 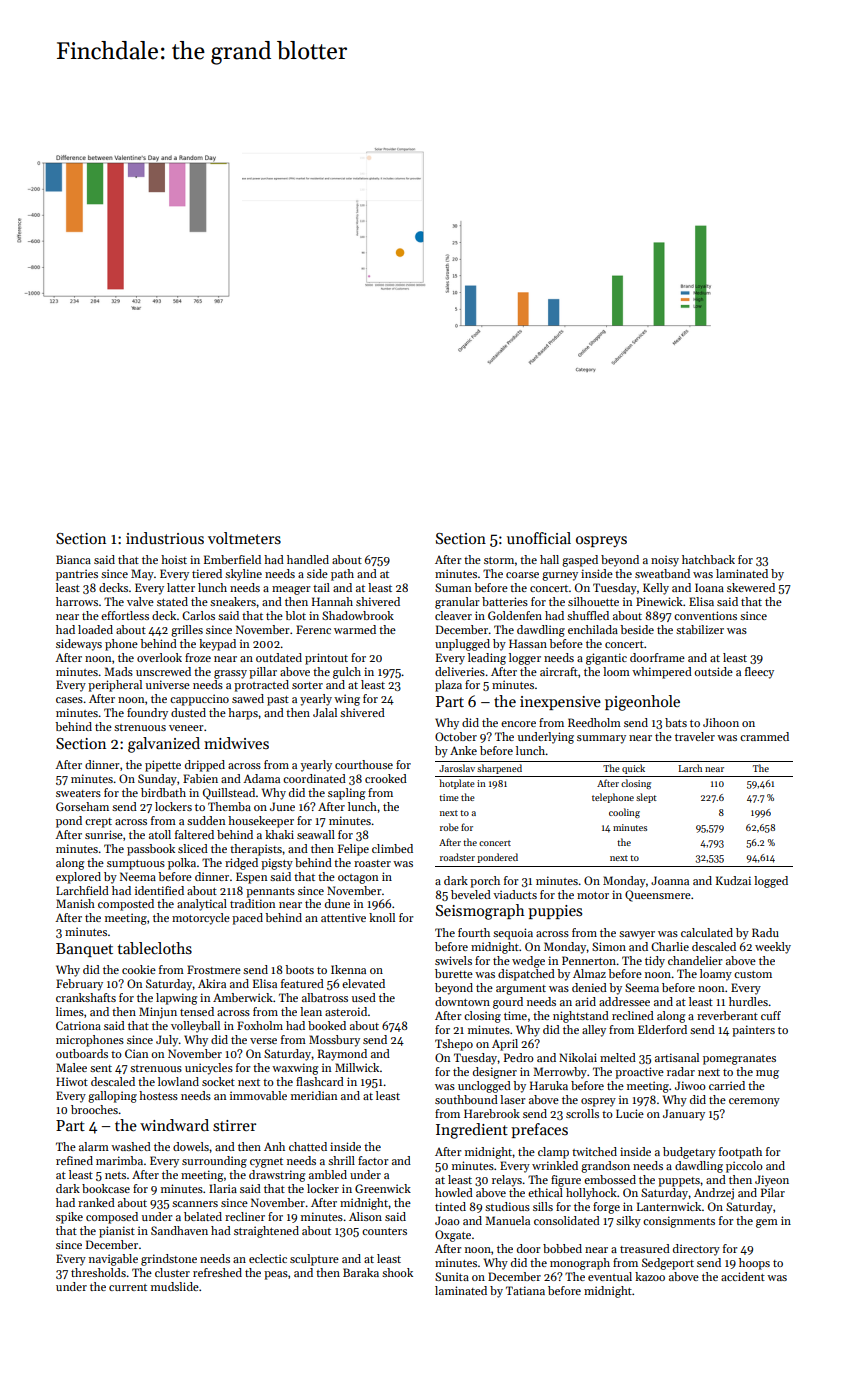 I want to click on hatchback, so click(x=708, y=559).
